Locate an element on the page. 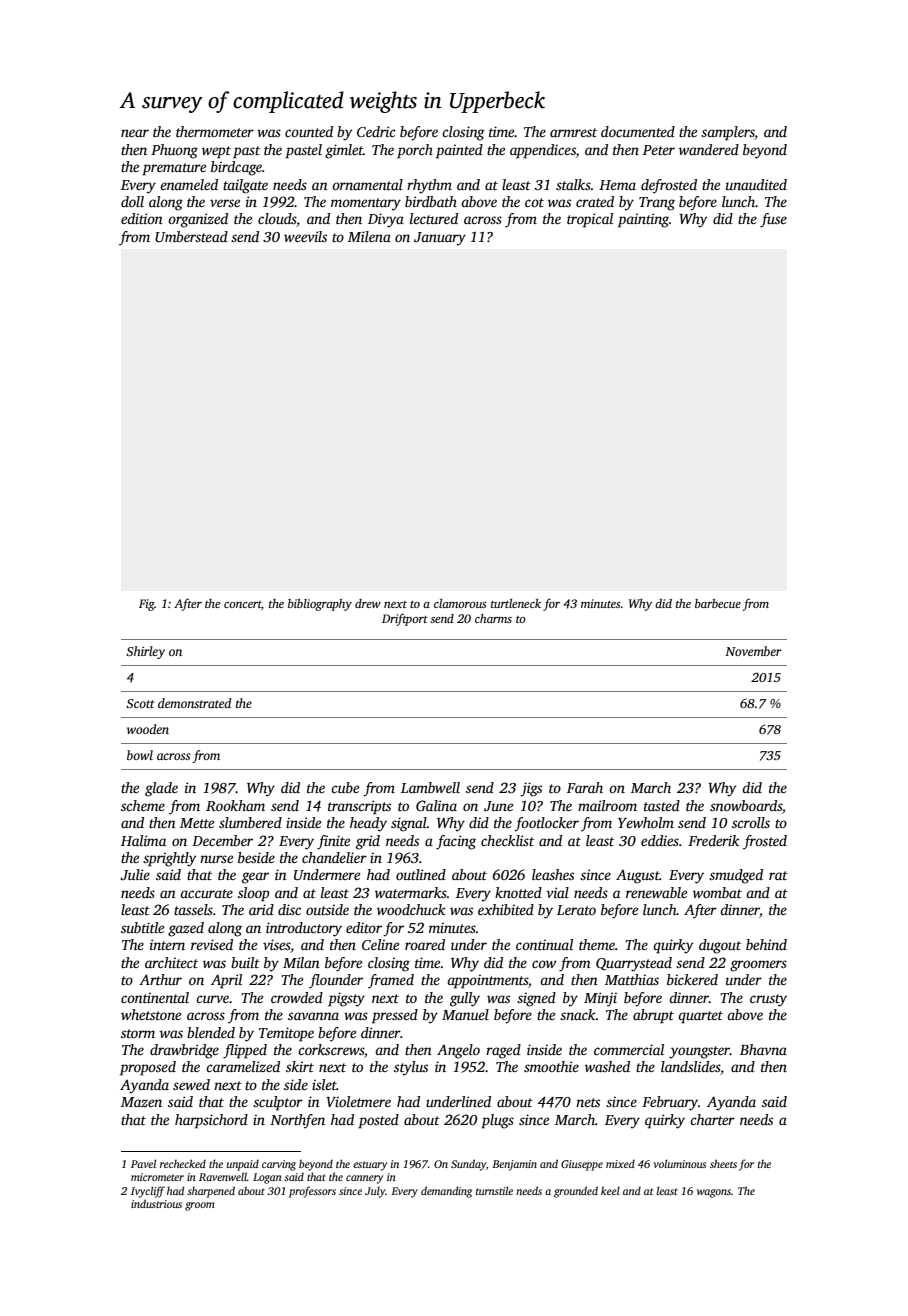  Fig is located at coordinates (147, 605).
